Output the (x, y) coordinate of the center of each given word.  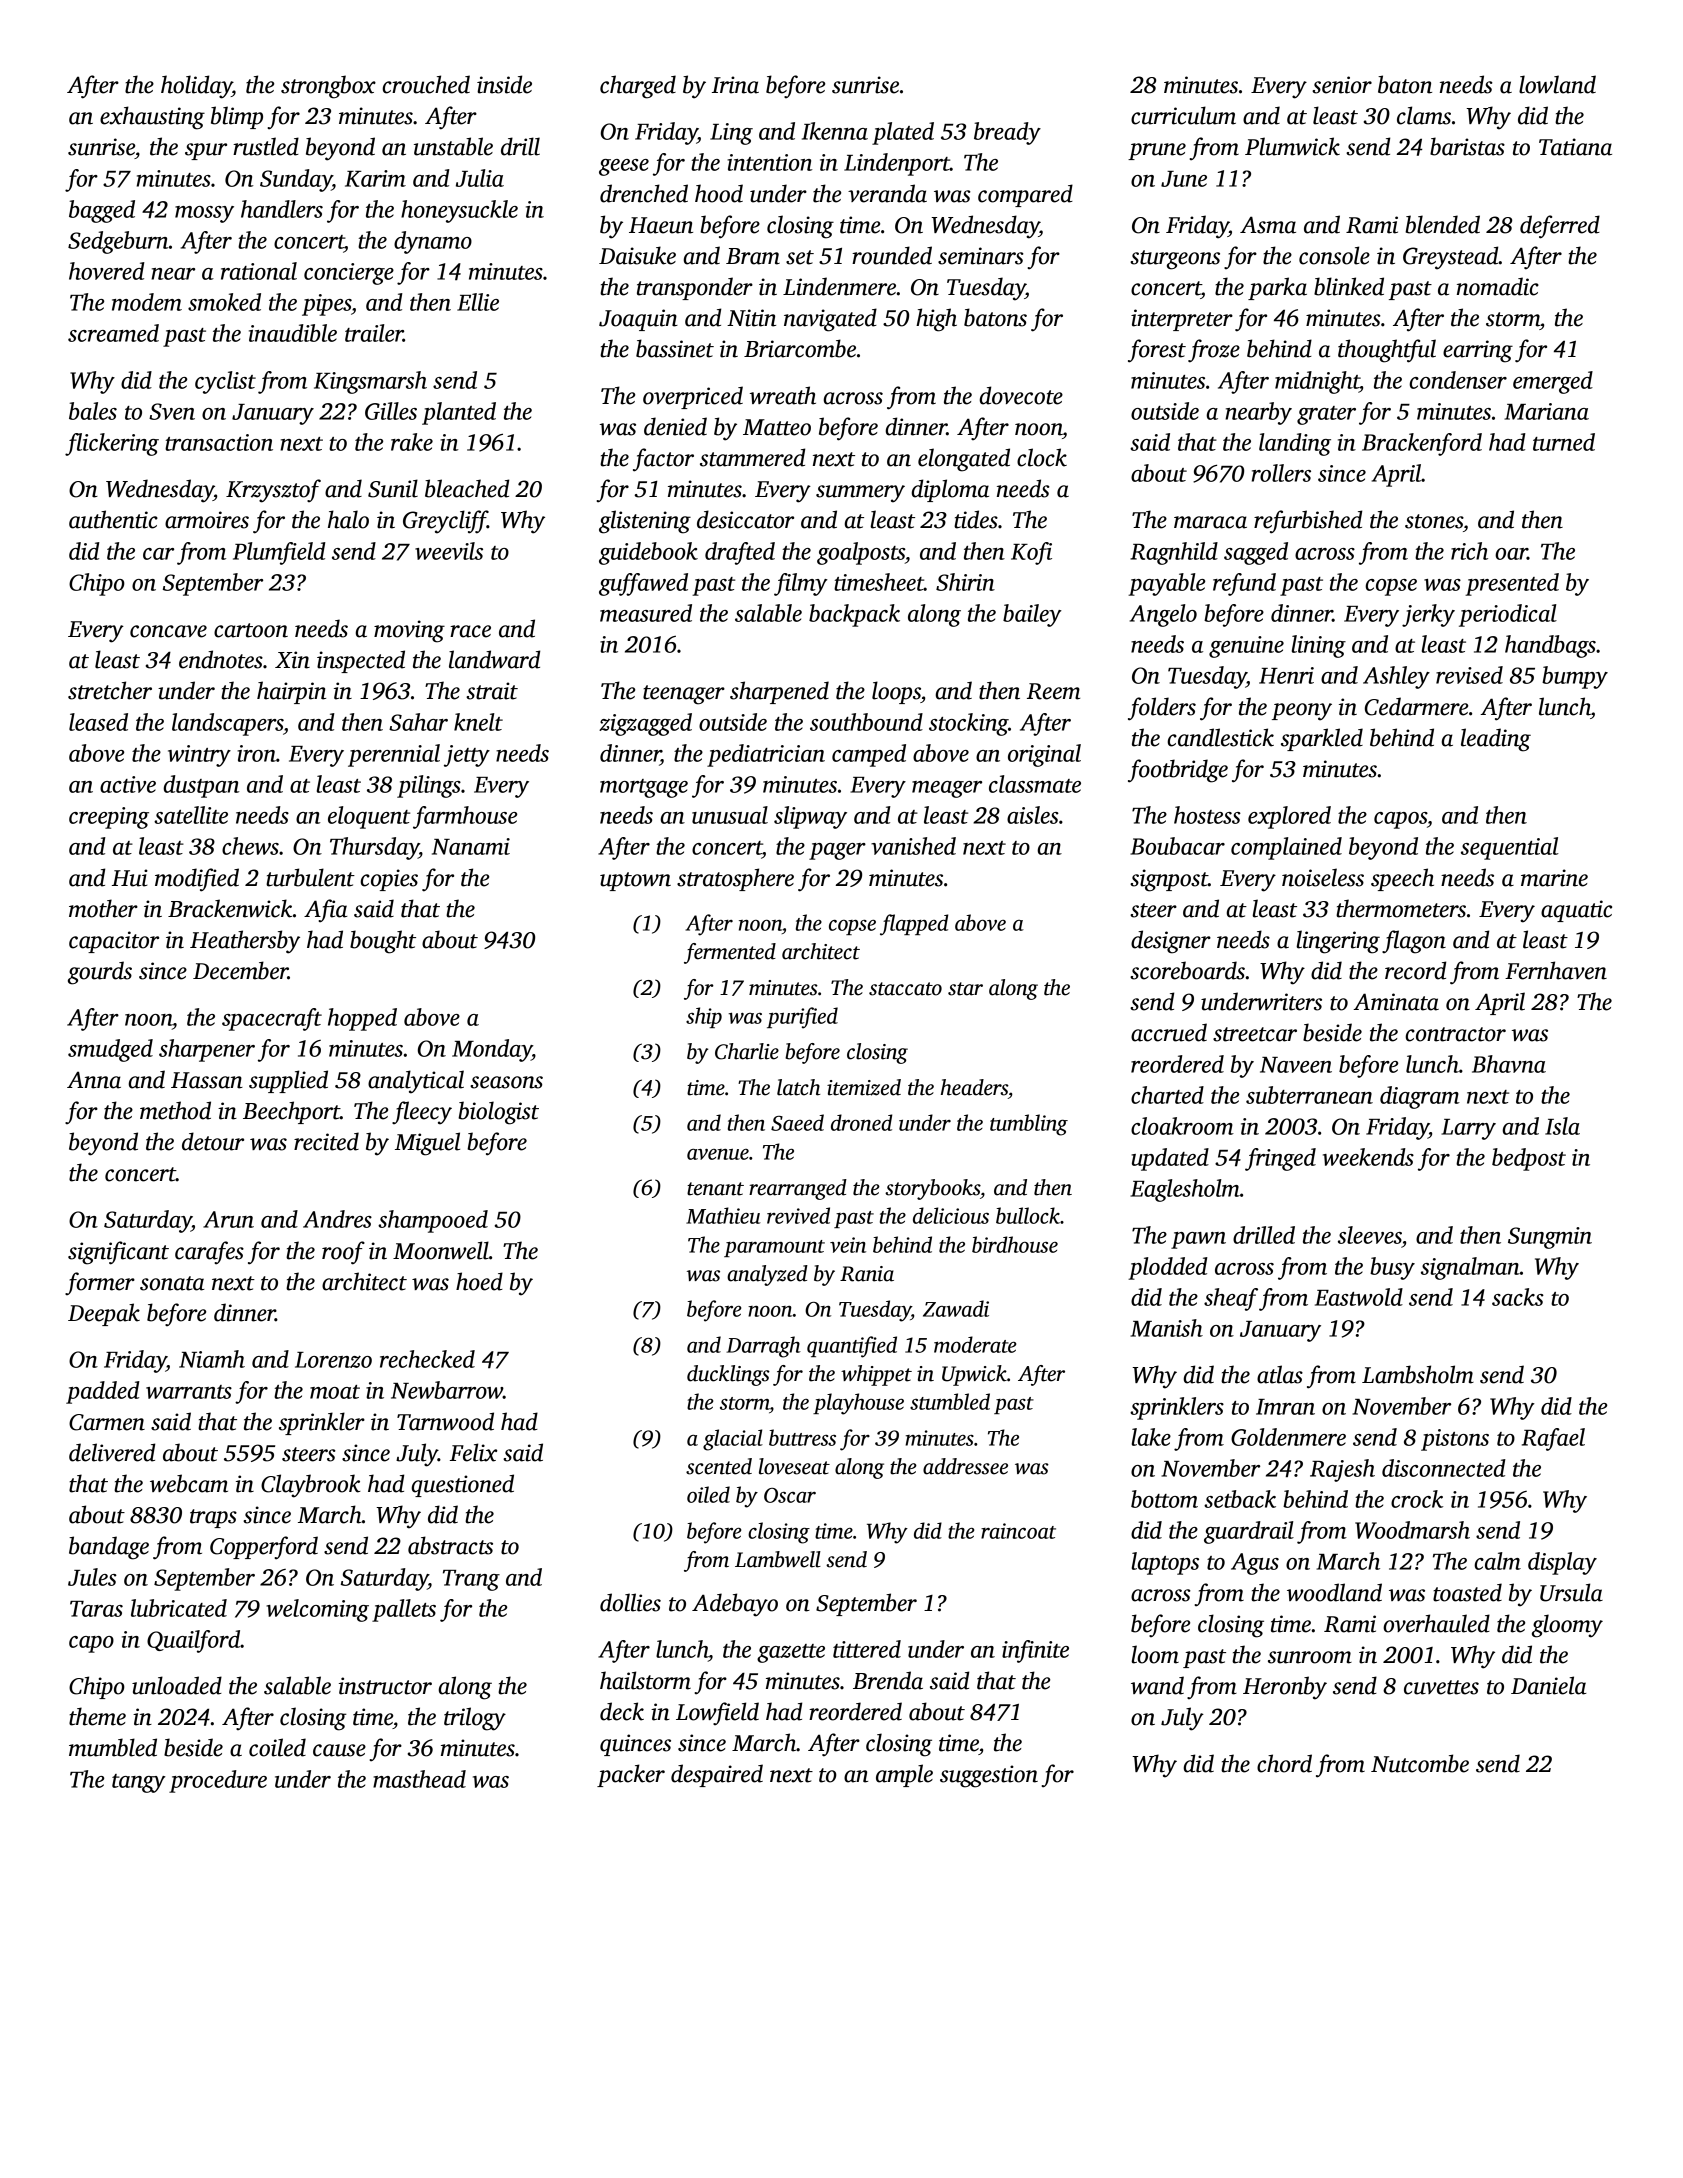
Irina (735, 85)
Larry (1468, 1129)
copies (389, 880)
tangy (139, 1783)
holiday (196, 87)
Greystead (1451, 258)
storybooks (932, 1189)
